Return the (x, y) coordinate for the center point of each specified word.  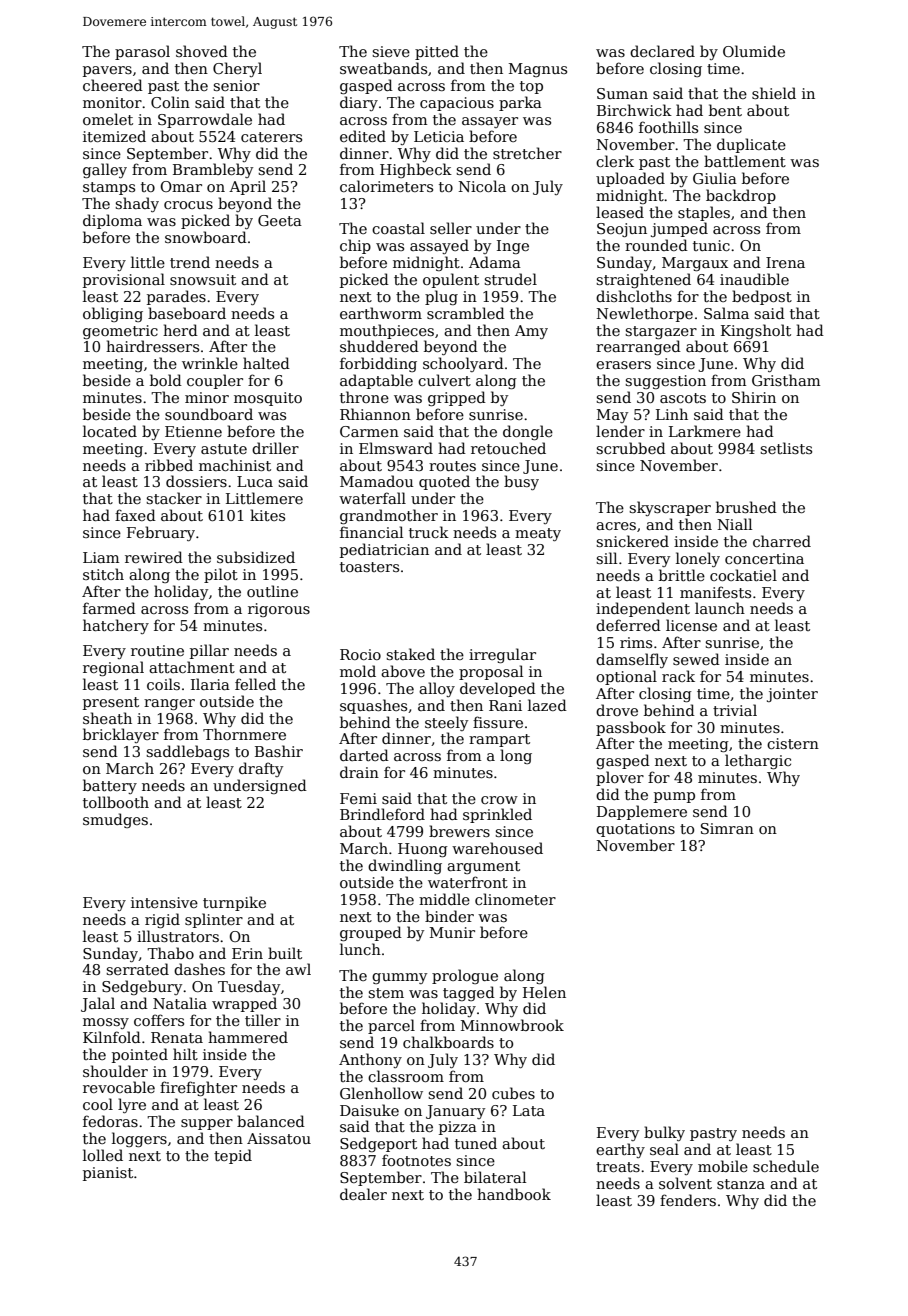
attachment (192, 667)
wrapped (244, 1004)
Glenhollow (381, 1093)
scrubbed (631, 448)
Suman (622, 93)
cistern (793, 743)
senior (236, 85)
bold (166, 380)
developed (498, 689)
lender (620, 431)
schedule (786, 1166)
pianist (108, 1174)
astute (224, 449)
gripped (457, 398)
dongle (528, 432)
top (531, 87)
